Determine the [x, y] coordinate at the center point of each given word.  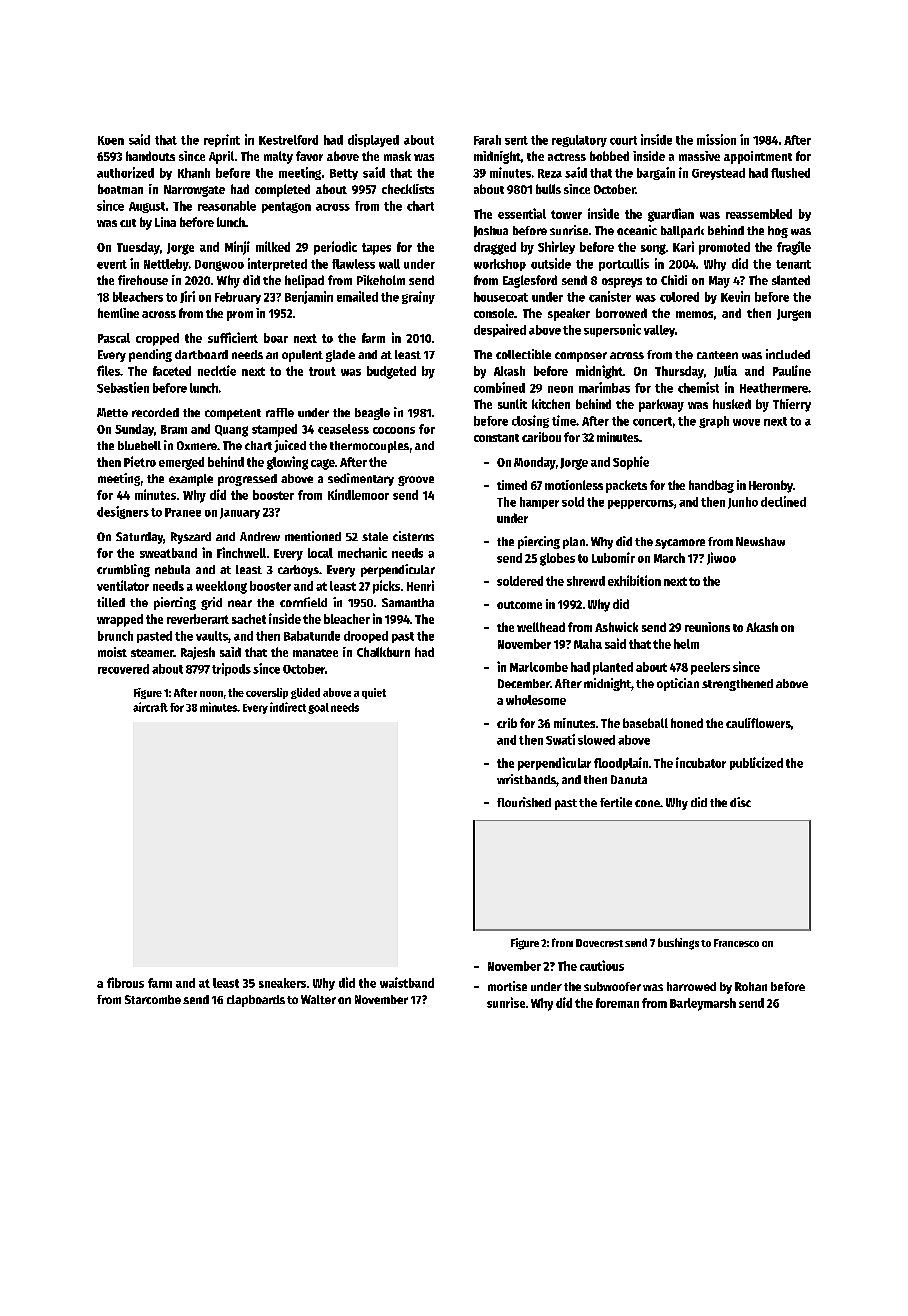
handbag [711, 486]
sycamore [680, 544]
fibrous [125, 982]
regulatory [579, 141]
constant [496, 438]
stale [375, 536]
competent [233, 414]
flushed [790, 173]
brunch [115, 636]
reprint [222, 140]
